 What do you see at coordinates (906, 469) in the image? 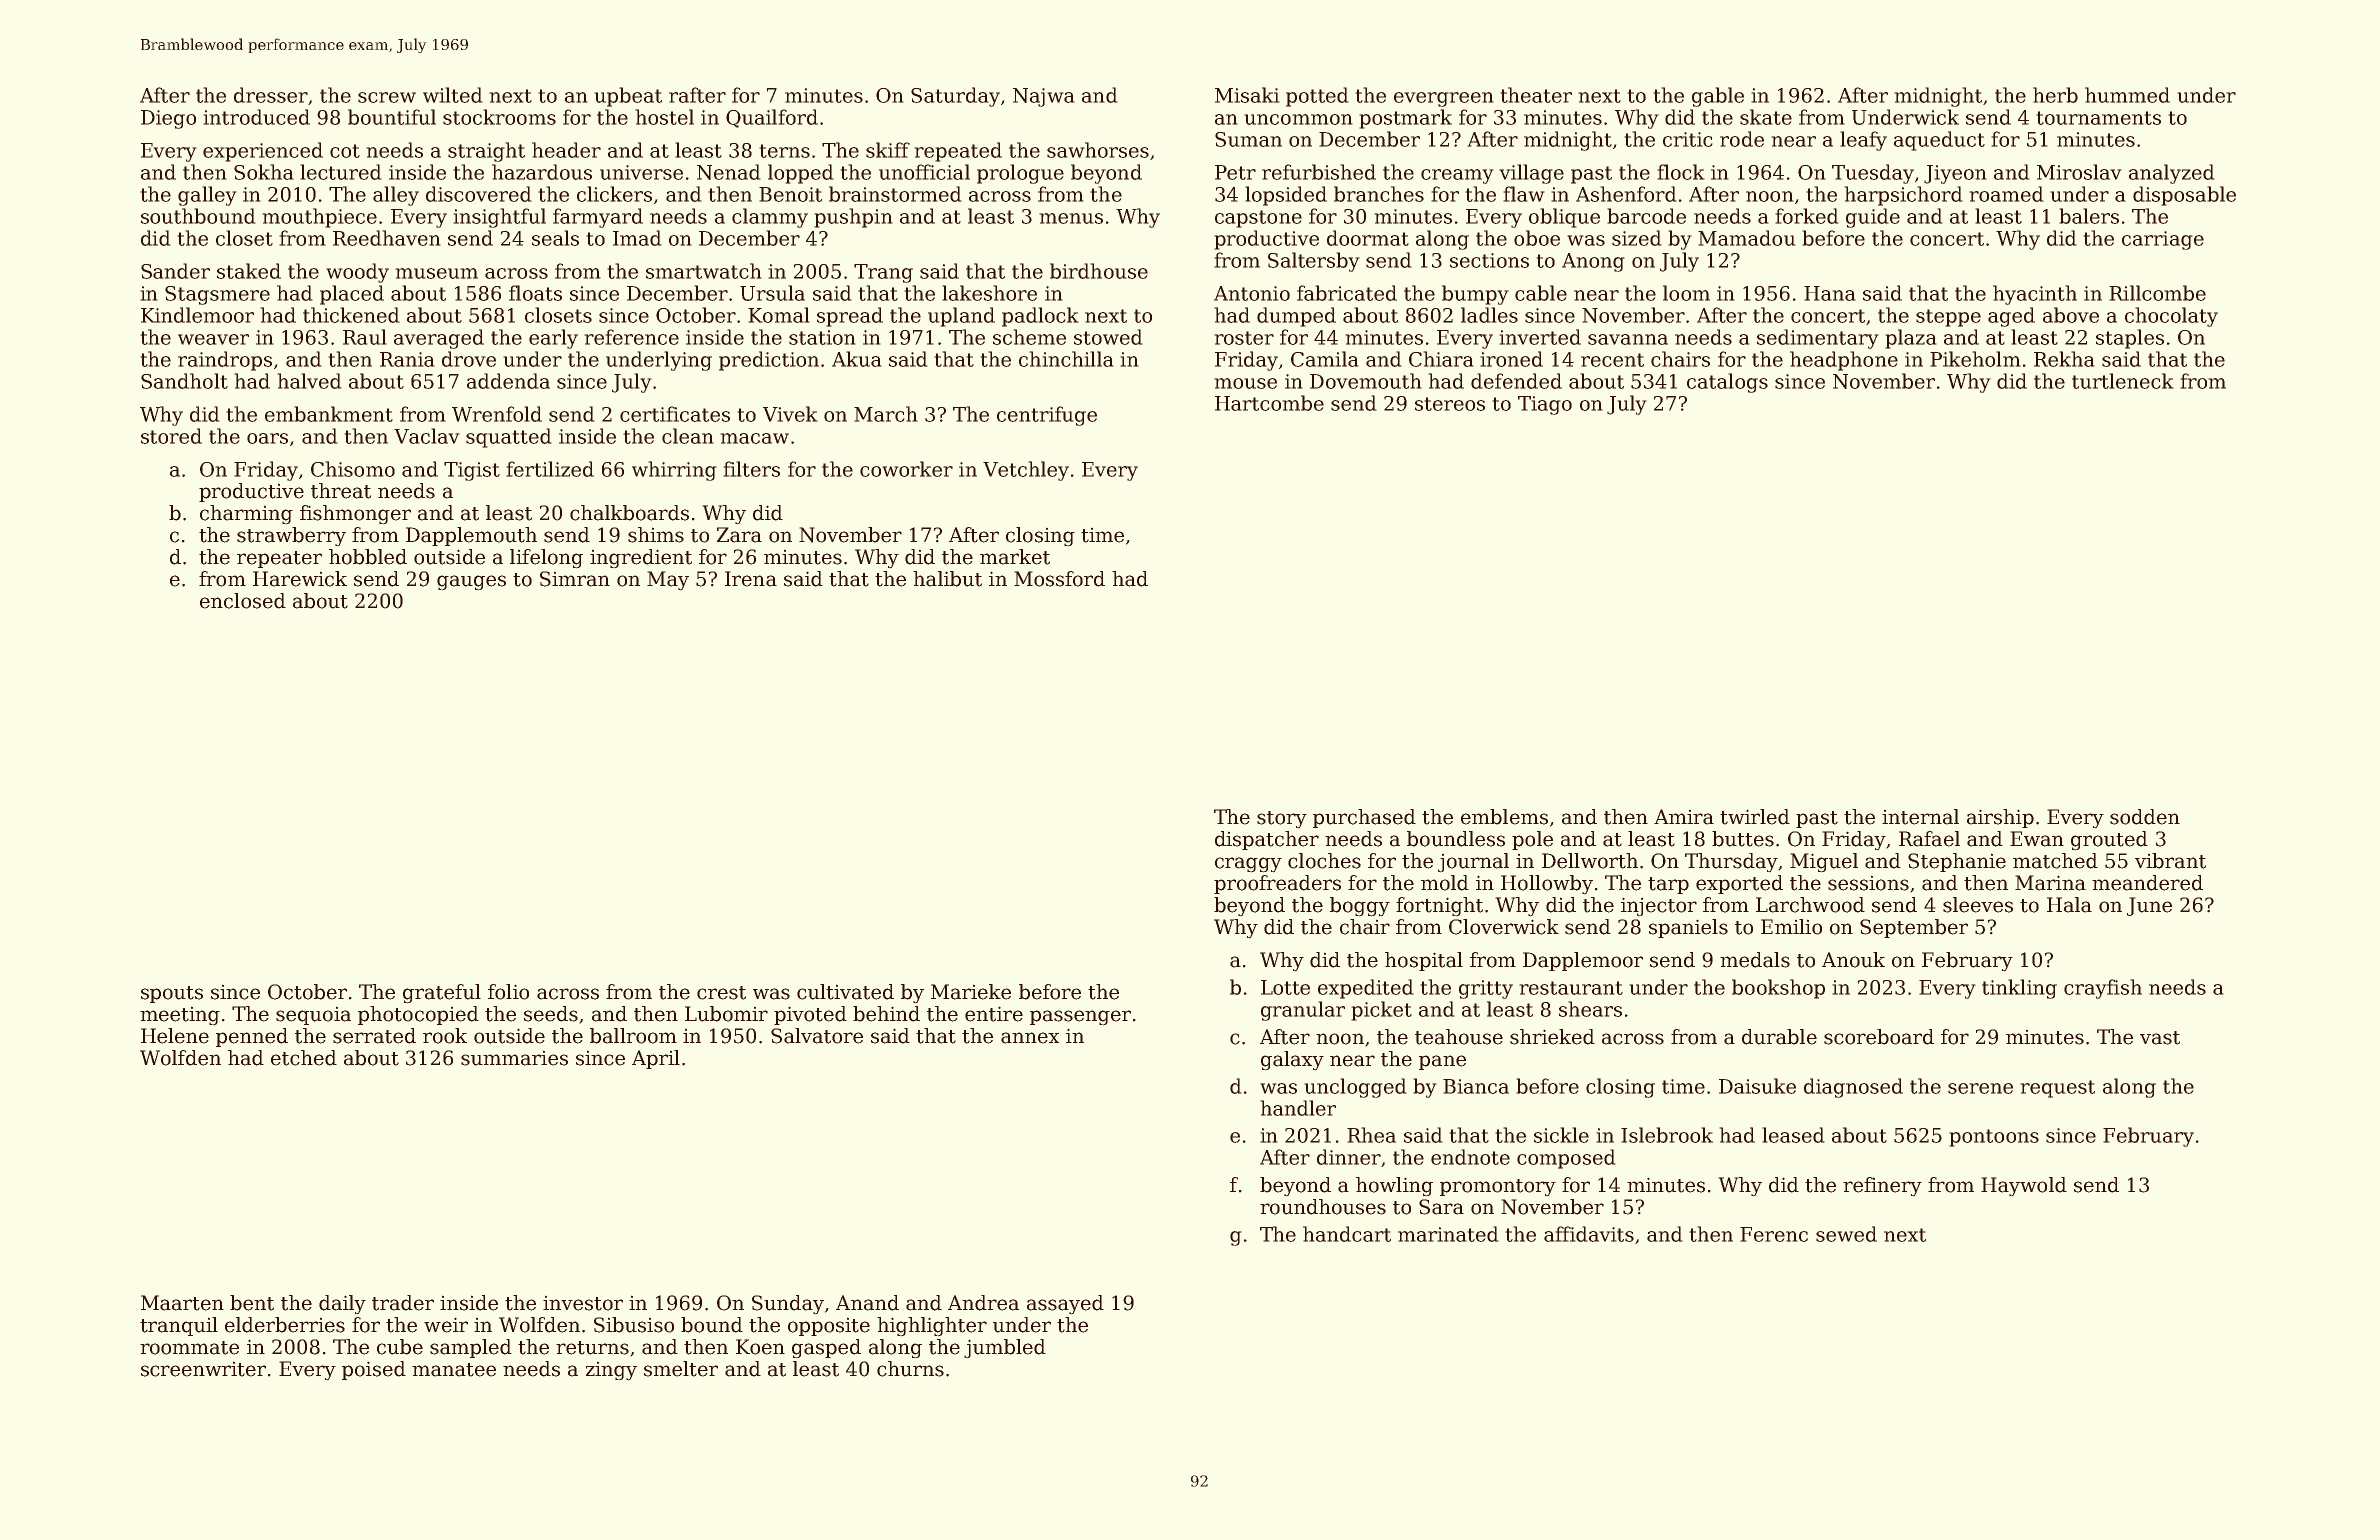
I see `coworker` at bounding box center [906, 469].
